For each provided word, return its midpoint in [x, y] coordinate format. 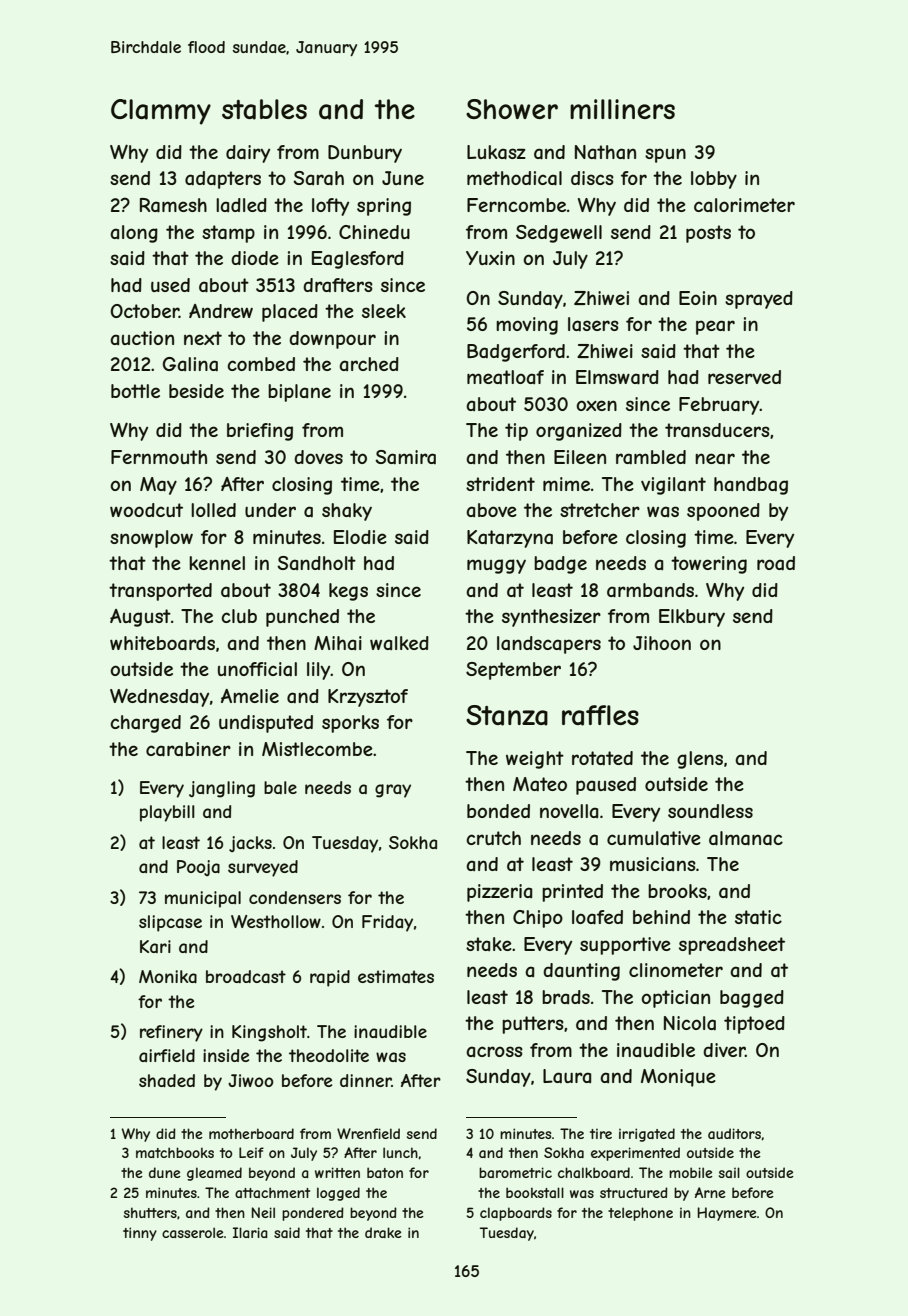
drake [383, 1232]
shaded [167, 1080]
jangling [222, 789]
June [403, 178]
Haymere [727, 1214]
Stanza [507, 715]
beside [196, 391]
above [491, 510]
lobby [714, 180]
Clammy [161, 112]
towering [709, 565]
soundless [710, 811]
